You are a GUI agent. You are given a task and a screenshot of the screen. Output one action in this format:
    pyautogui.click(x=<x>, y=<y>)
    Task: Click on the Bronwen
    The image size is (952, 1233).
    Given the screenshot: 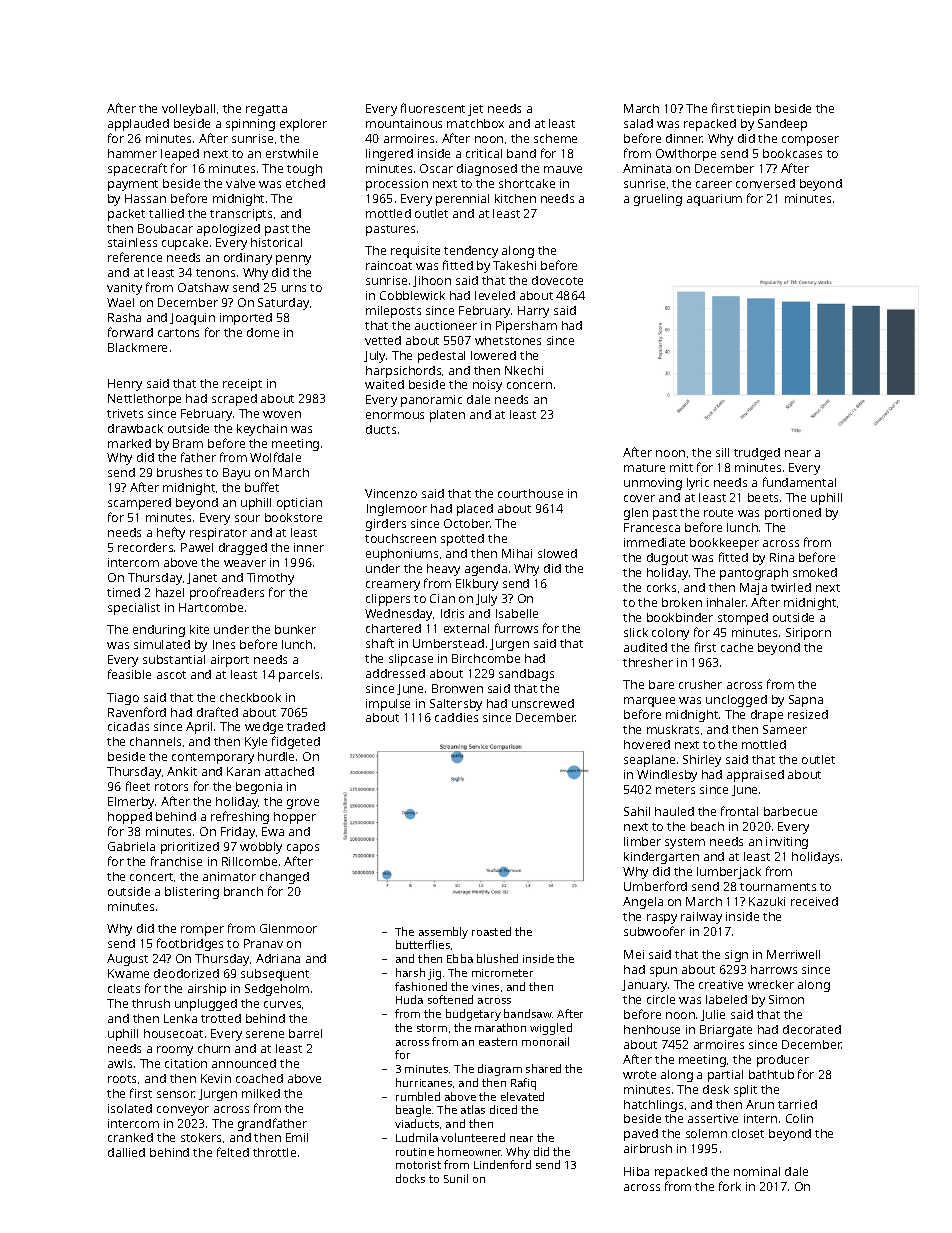 What is the action you would take?
    pyautogui.click(x=457, y=688)
